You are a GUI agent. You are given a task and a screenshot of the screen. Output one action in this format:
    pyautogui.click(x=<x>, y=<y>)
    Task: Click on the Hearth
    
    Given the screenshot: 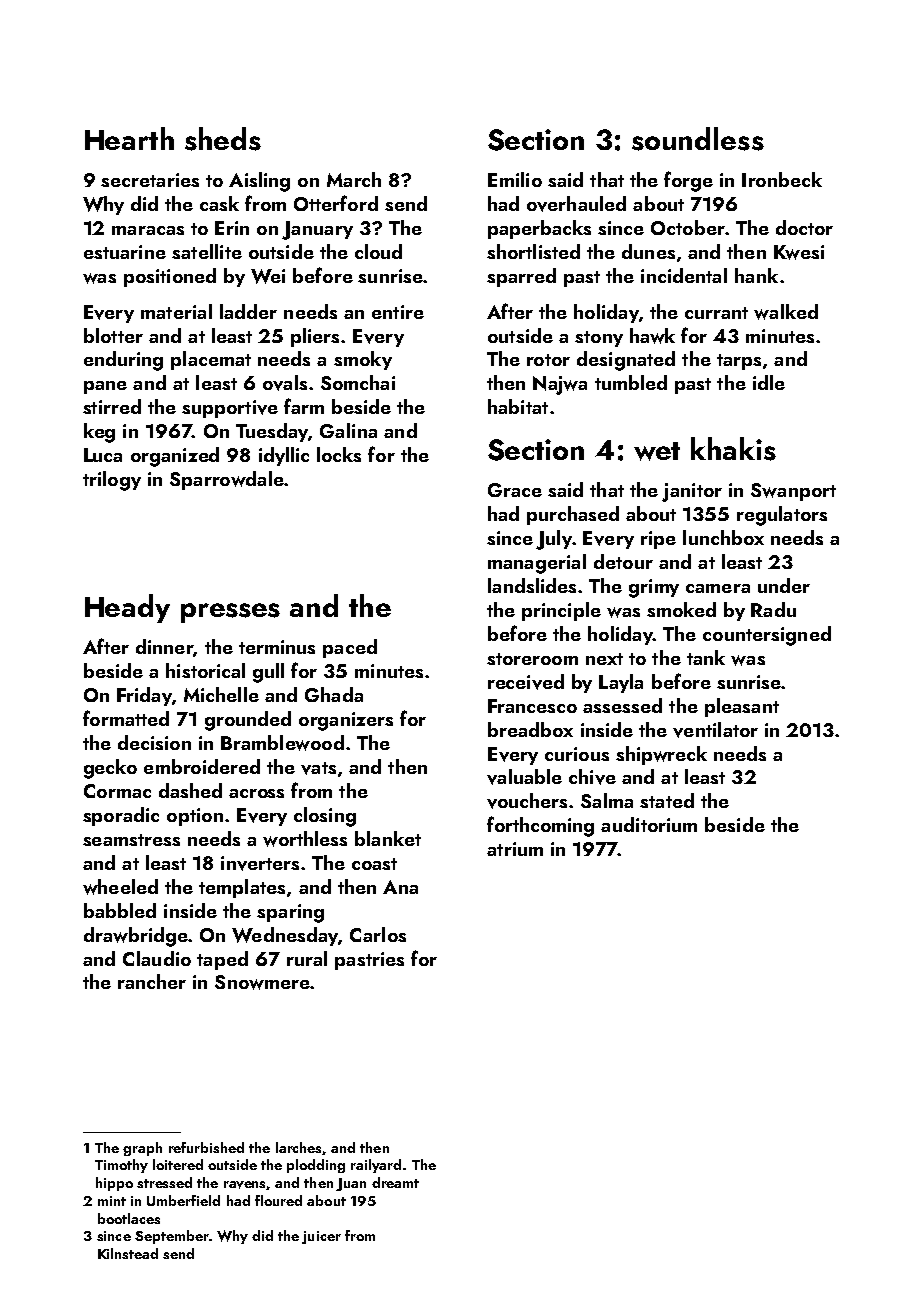 What is the action you would take?
    pyautogui.click(x=129, y=138)
